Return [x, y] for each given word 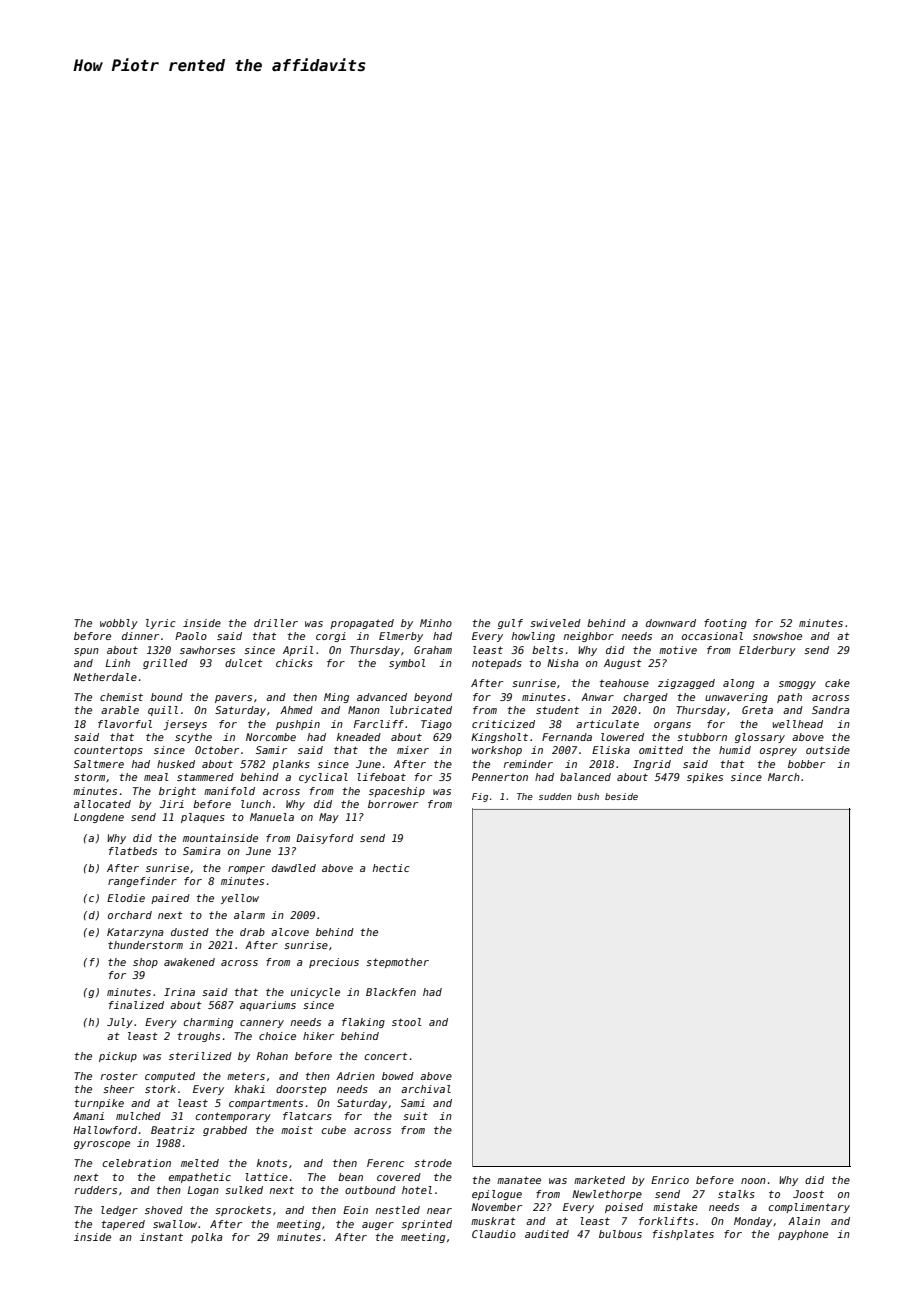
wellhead [798, 724]
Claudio [494, 1234]
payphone [803, 1235]
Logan [203, 1191]
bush [588, 796]
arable [120, 710]
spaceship [397, 792]
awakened [189, 962]
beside [621, 796]
